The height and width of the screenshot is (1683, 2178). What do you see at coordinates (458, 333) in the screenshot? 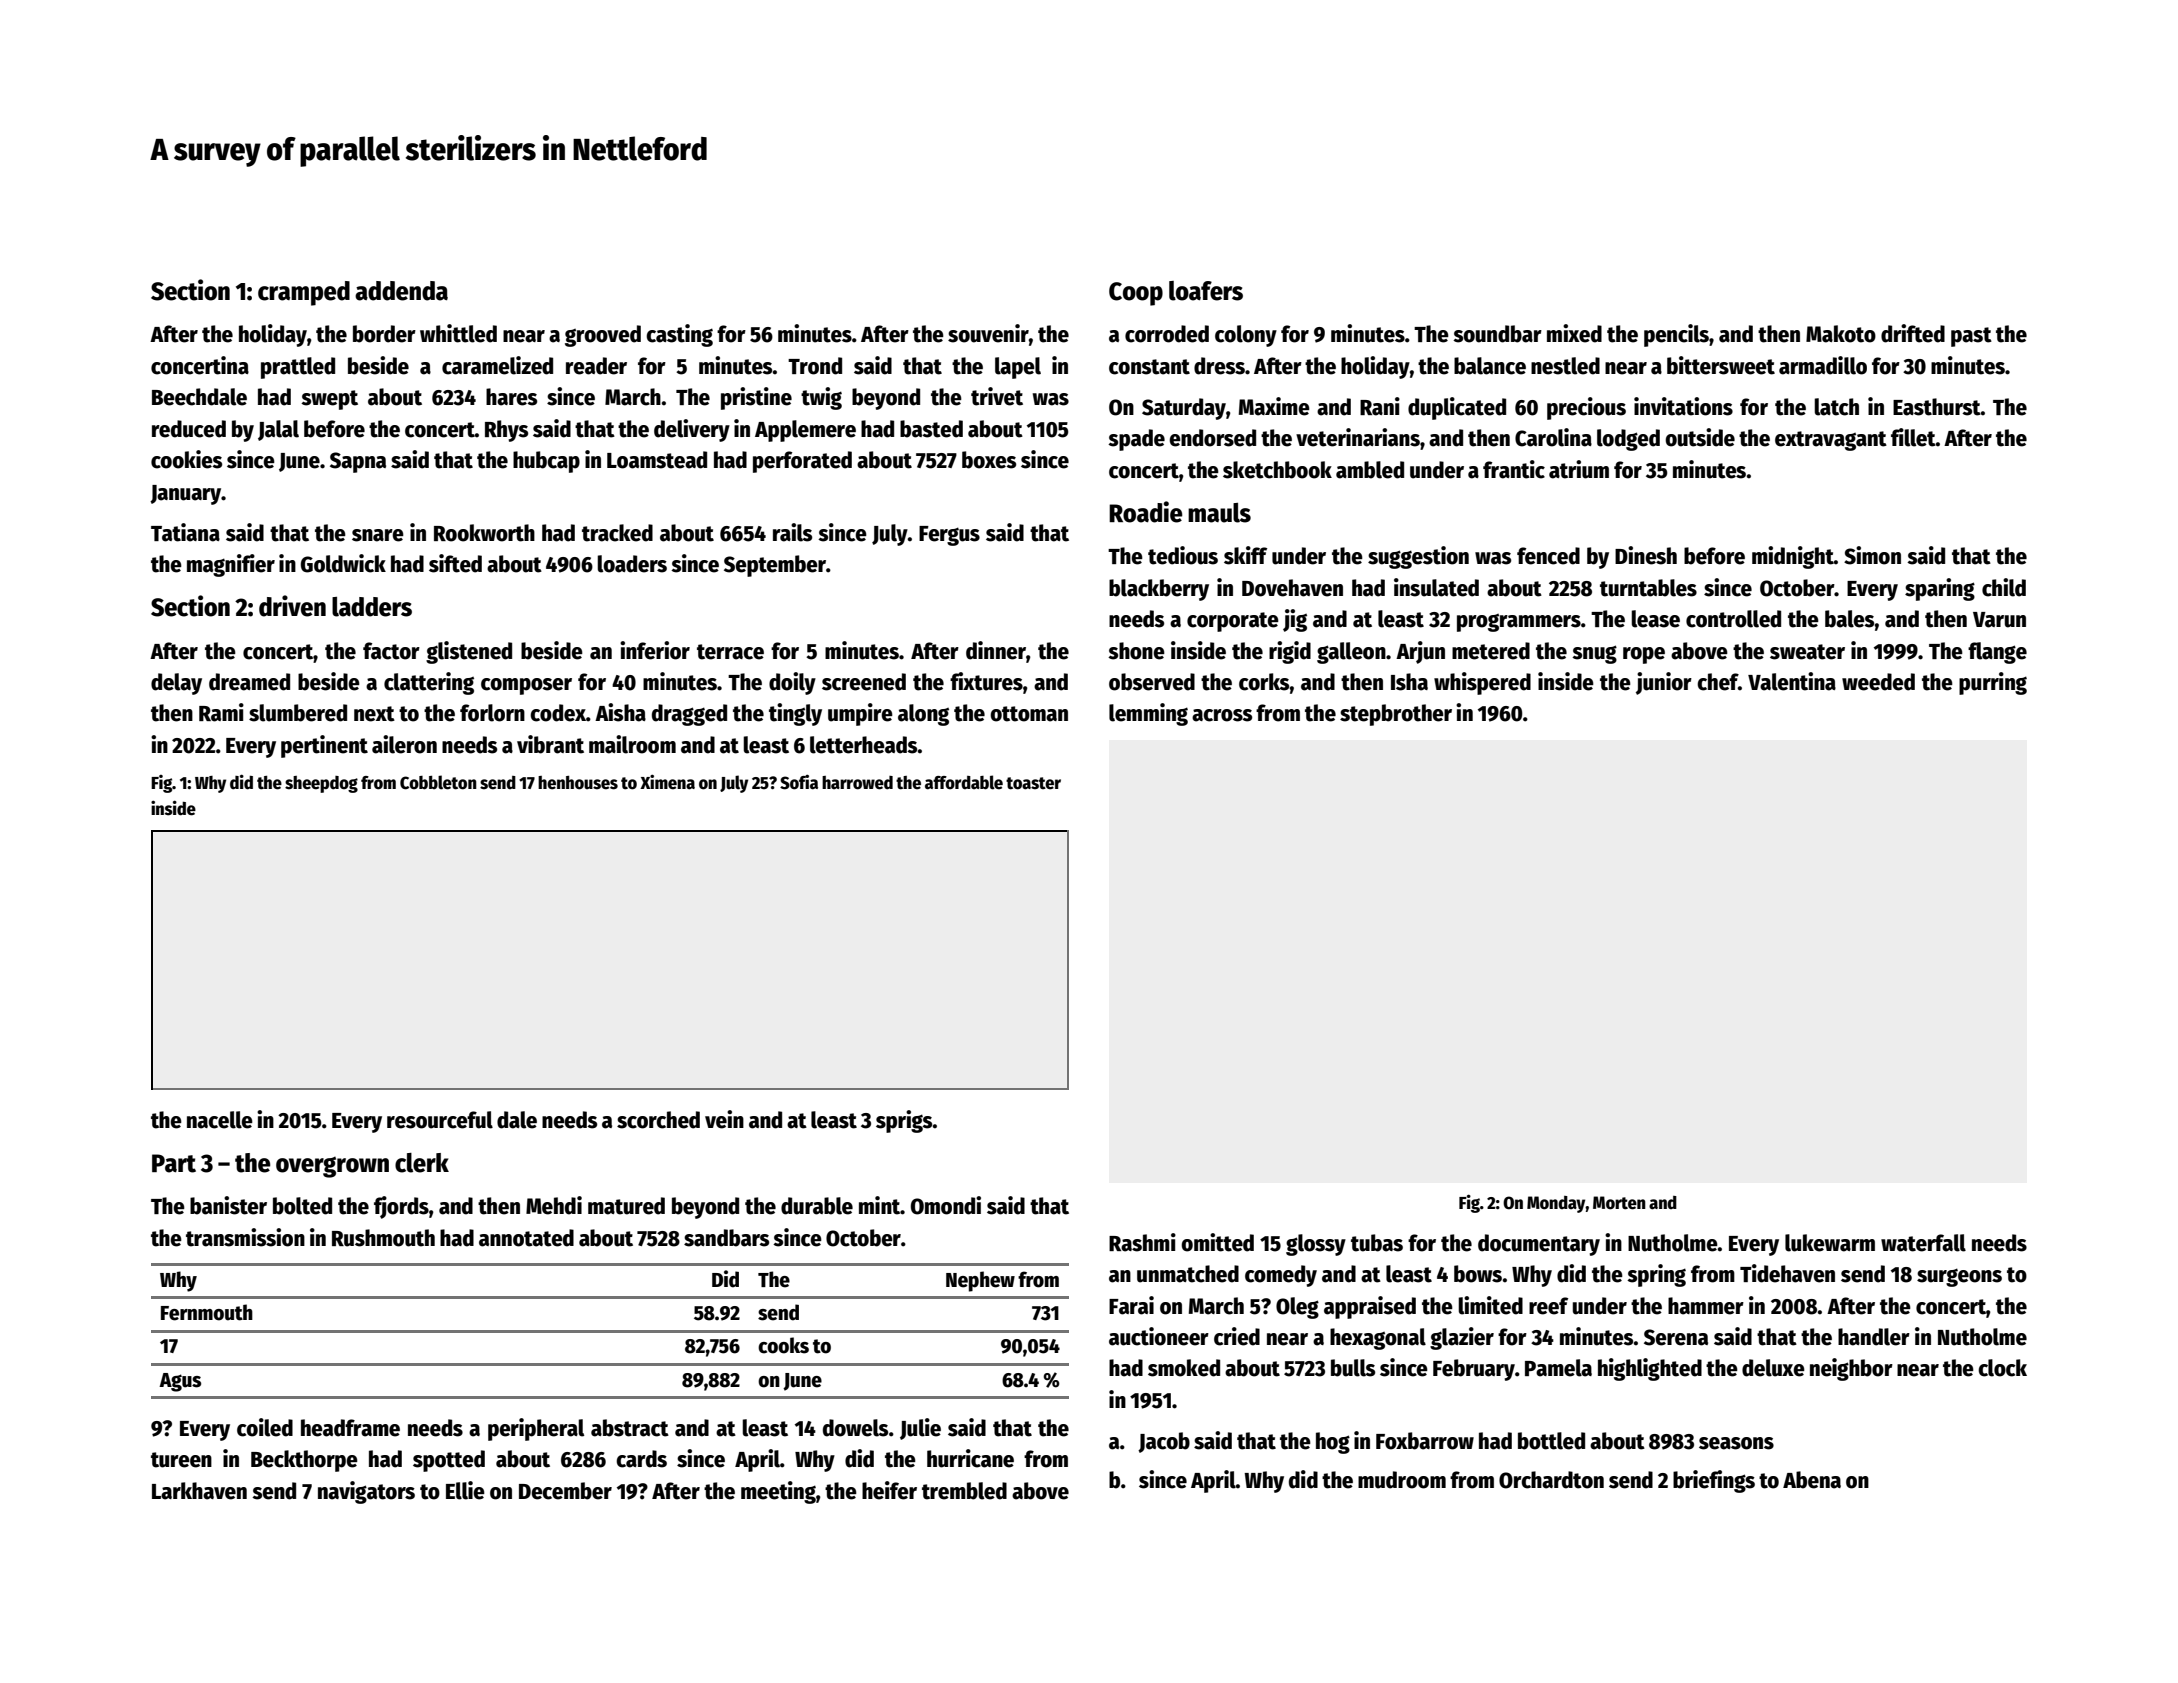
I see `whittled` at bounding box center [458, 333].
